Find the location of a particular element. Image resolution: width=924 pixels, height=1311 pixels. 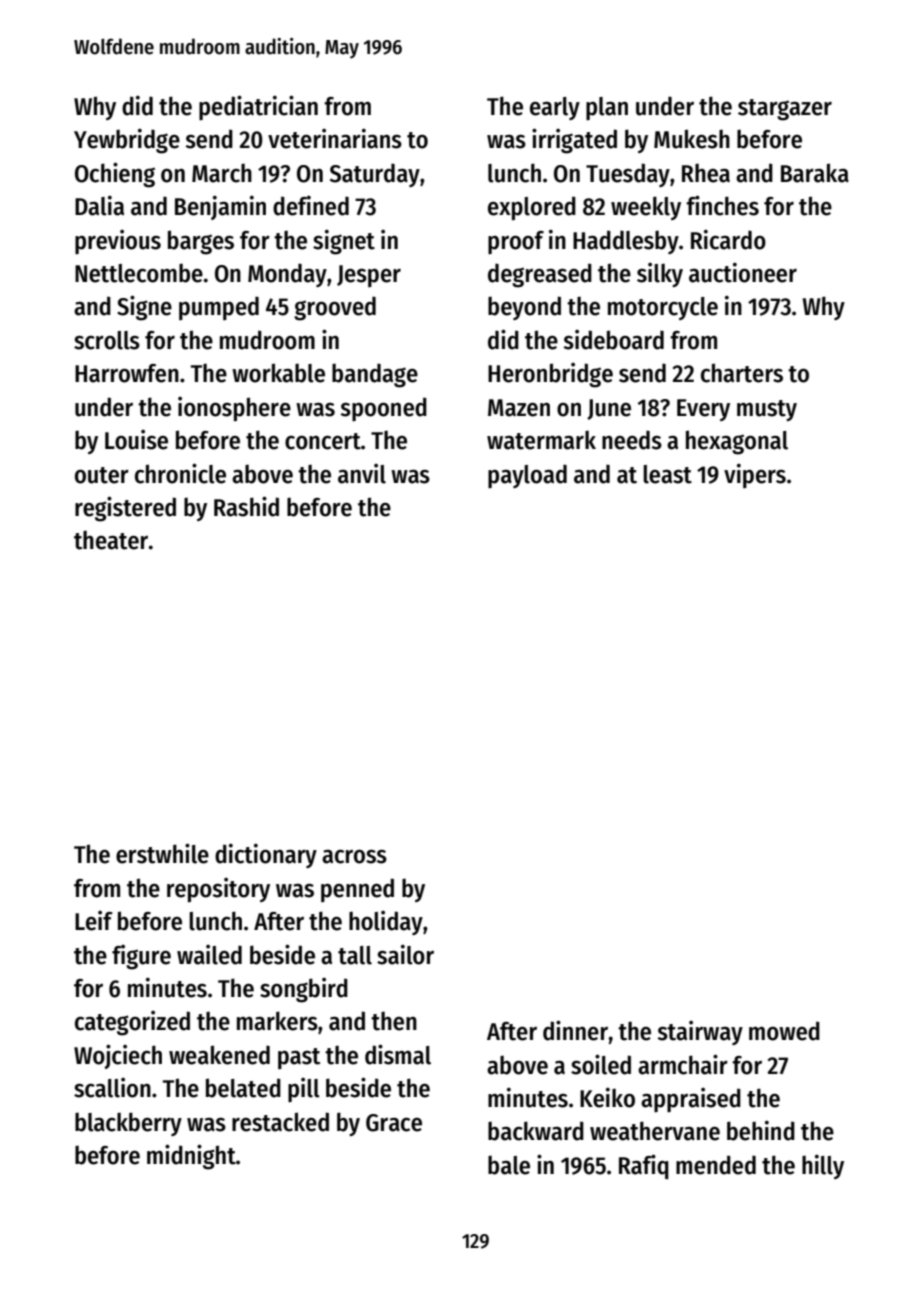

chronicle is located at coordinates (180, 473).
